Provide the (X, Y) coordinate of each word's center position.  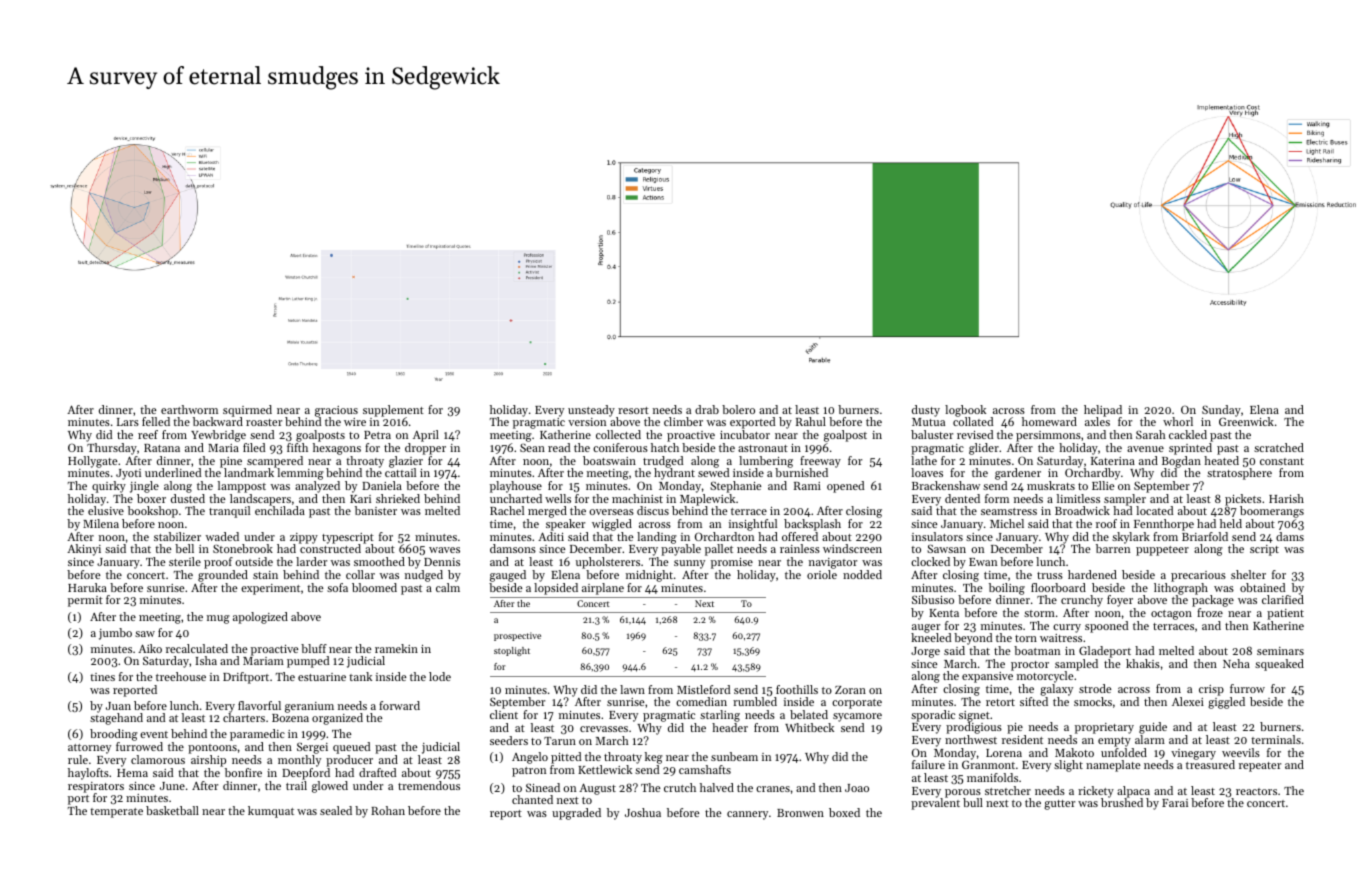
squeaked (1279, 665)
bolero (738, 409)
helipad (1103, 411)
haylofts (88, 774)
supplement (393, 411)
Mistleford (703, 689)
